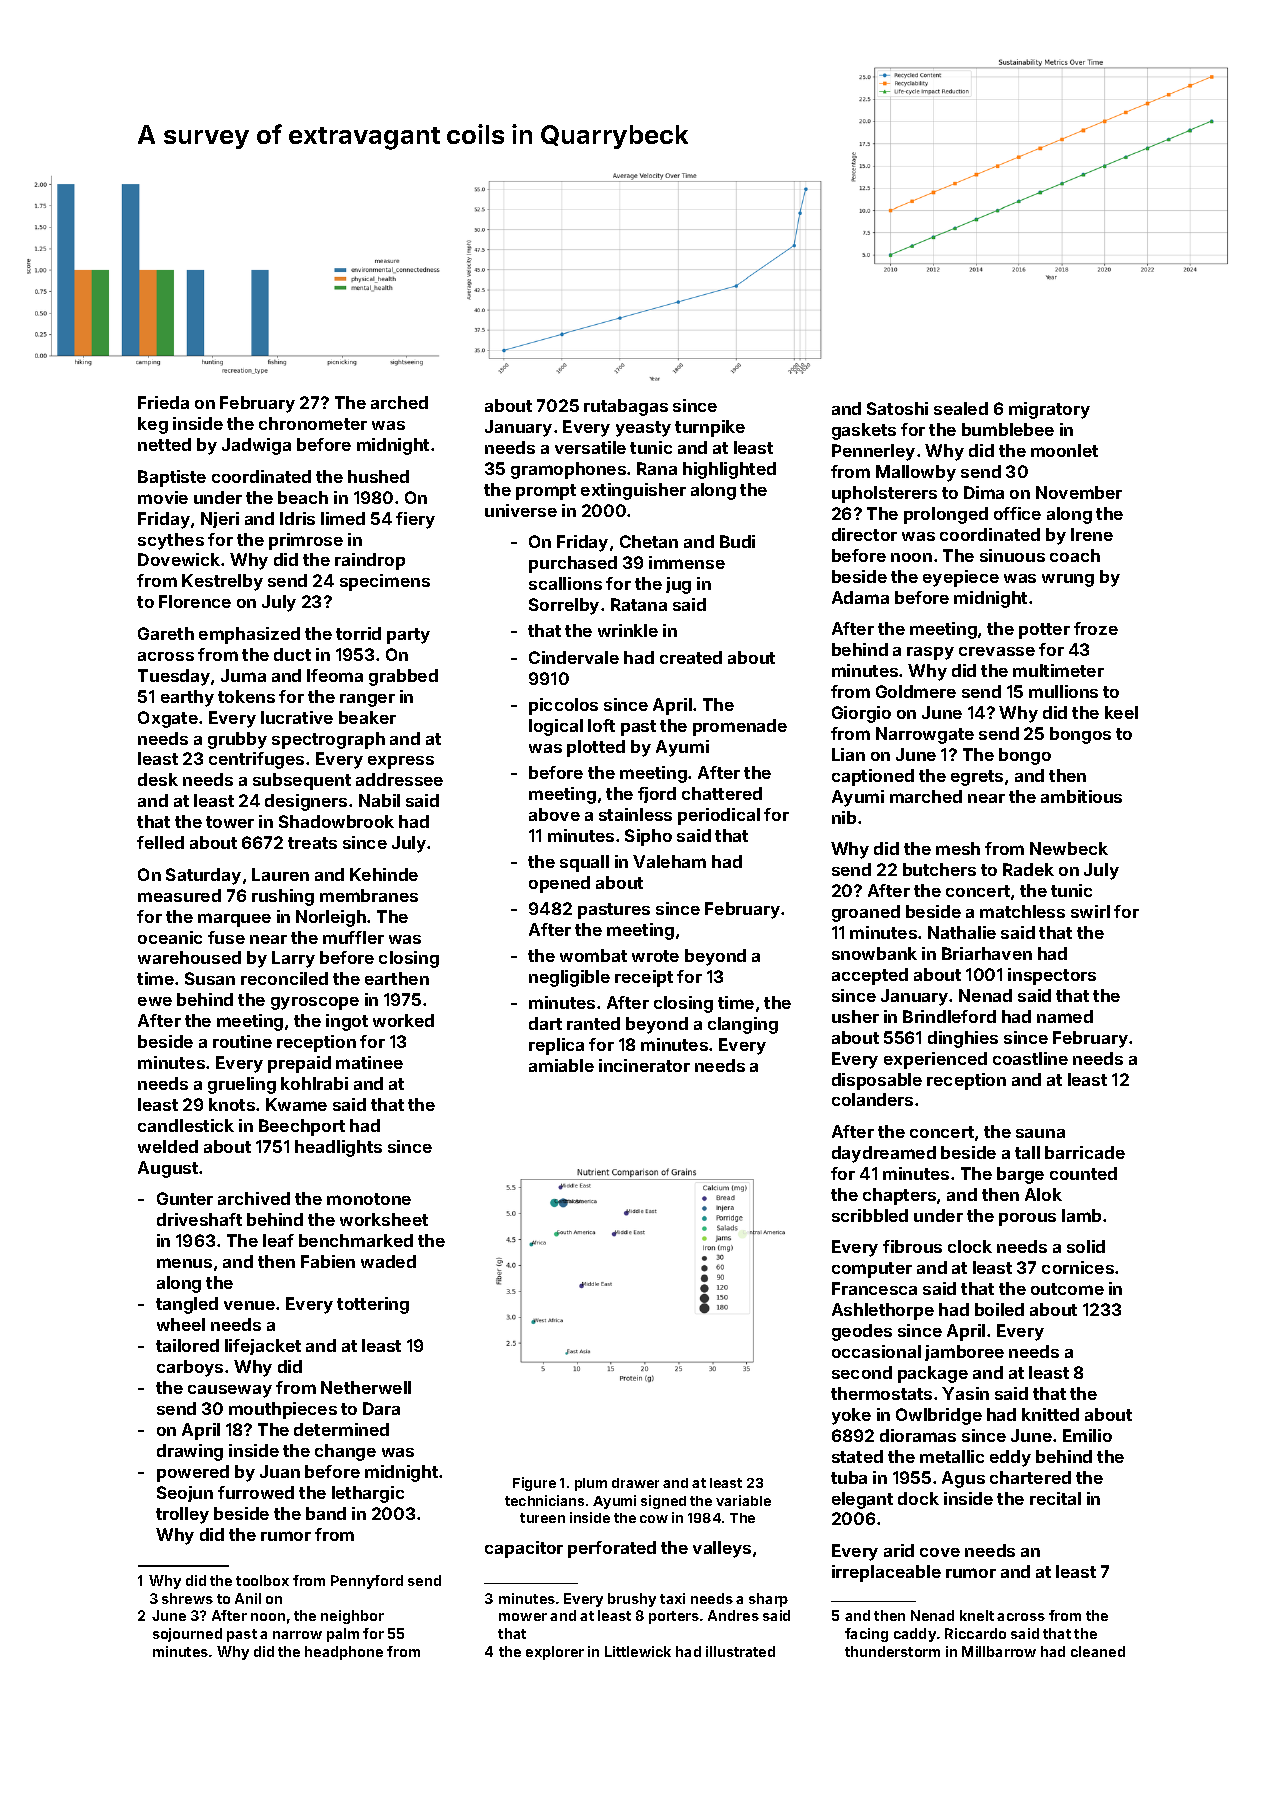 The height and width of the image is (1807, 1277). Describe the element at coordinates (187, 1635) in the image. I see `sojourned` at that location.
